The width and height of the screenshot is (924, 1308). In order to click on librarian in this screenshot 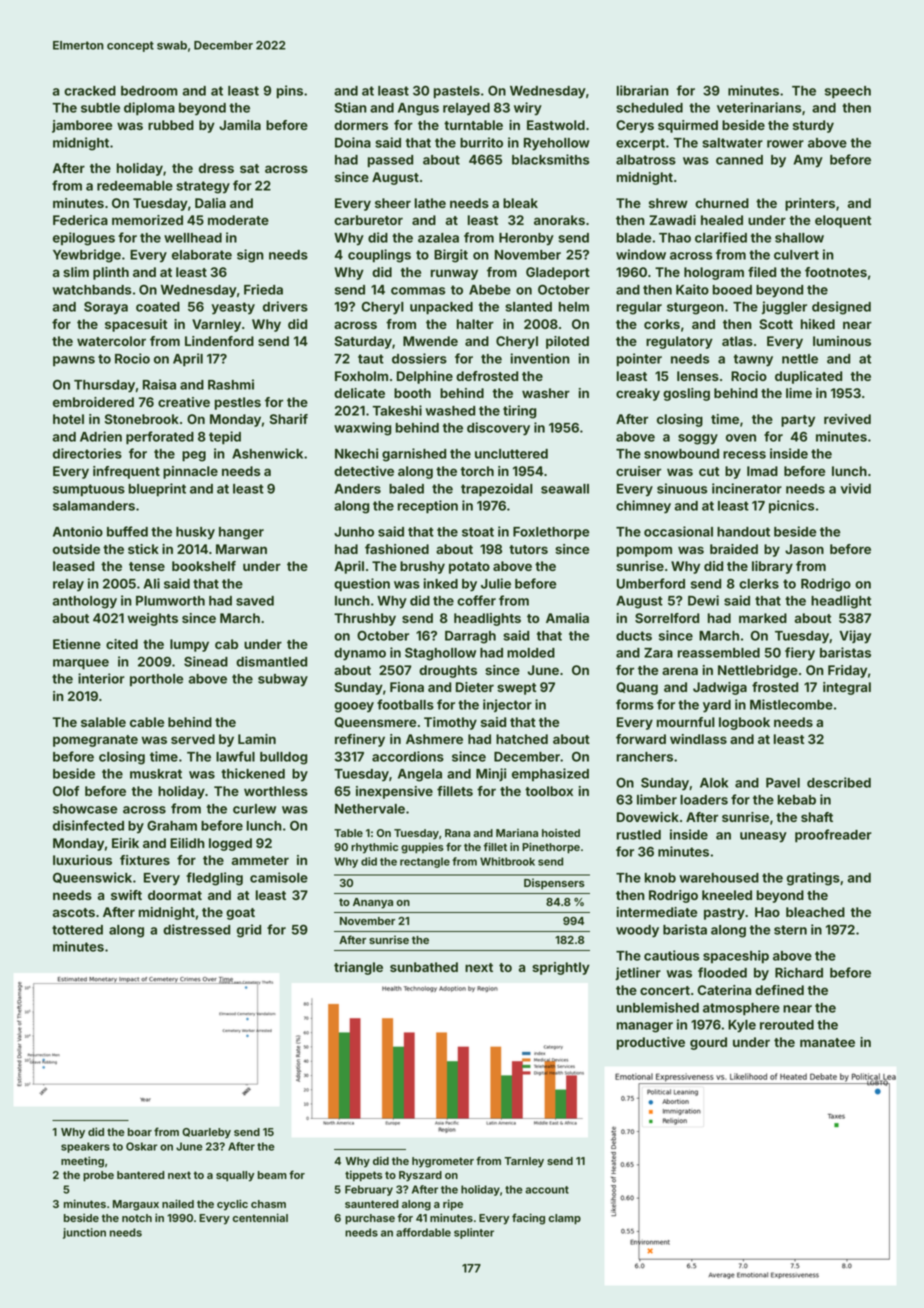, I will do `click(643, 90)`.
